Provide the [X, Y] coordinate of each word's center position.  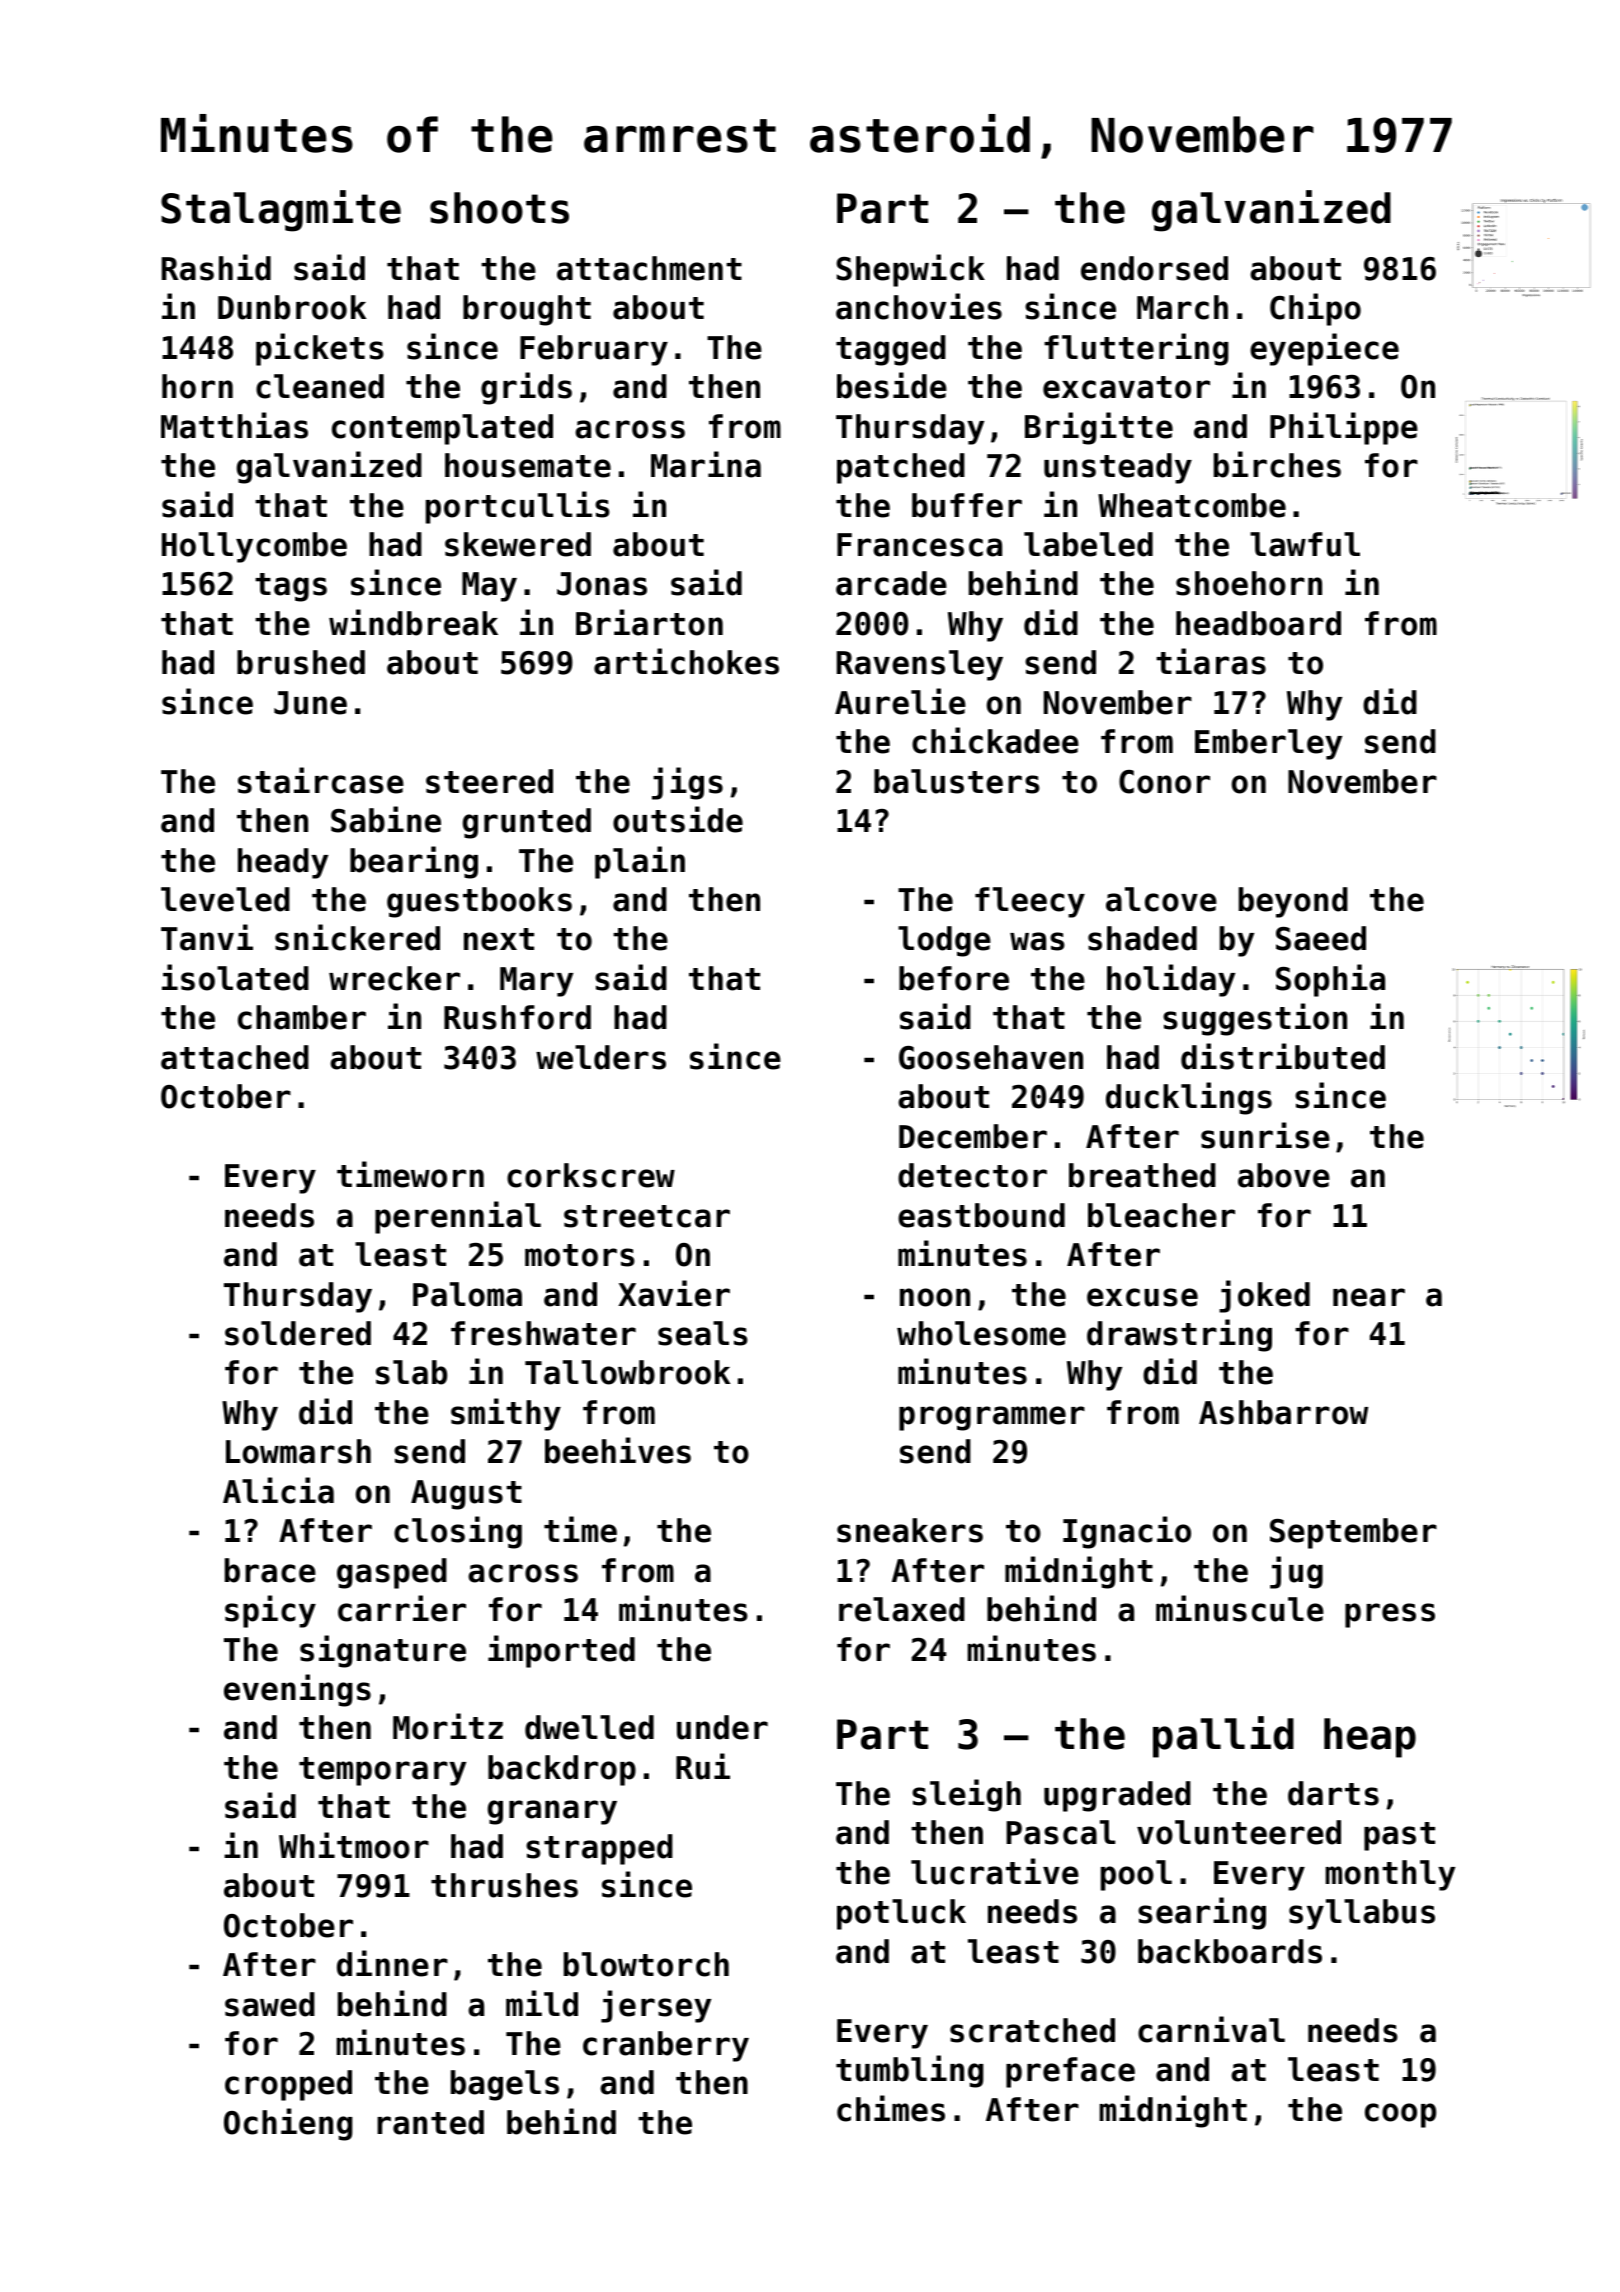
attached [235, 1057]
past [1399, 1836]
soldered [298, 1333]
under [722, 1727]
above [1284, 1175]
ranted [430, 2122]
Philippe [1344, 428]
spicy [270, 1611]
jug [1296, 1572]
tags [291, 587]
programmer [992, 1418]
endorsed [1154, 268]
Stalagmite [281, 211]
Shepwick [910, 270]
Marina [706, 464]
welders [601, 1057]
